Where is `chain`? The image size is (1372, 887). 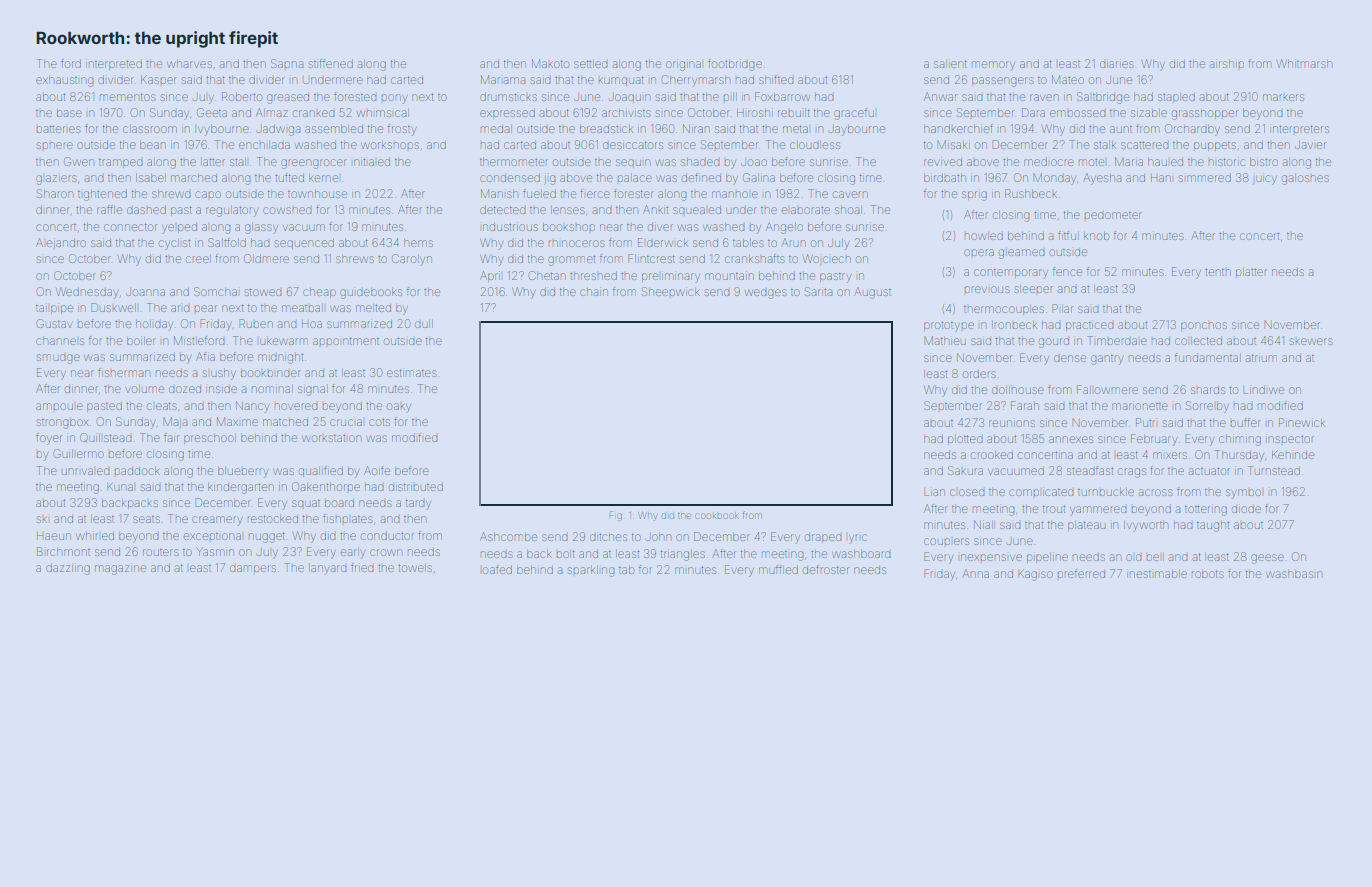 chain is located at coordinates (594, 292).
